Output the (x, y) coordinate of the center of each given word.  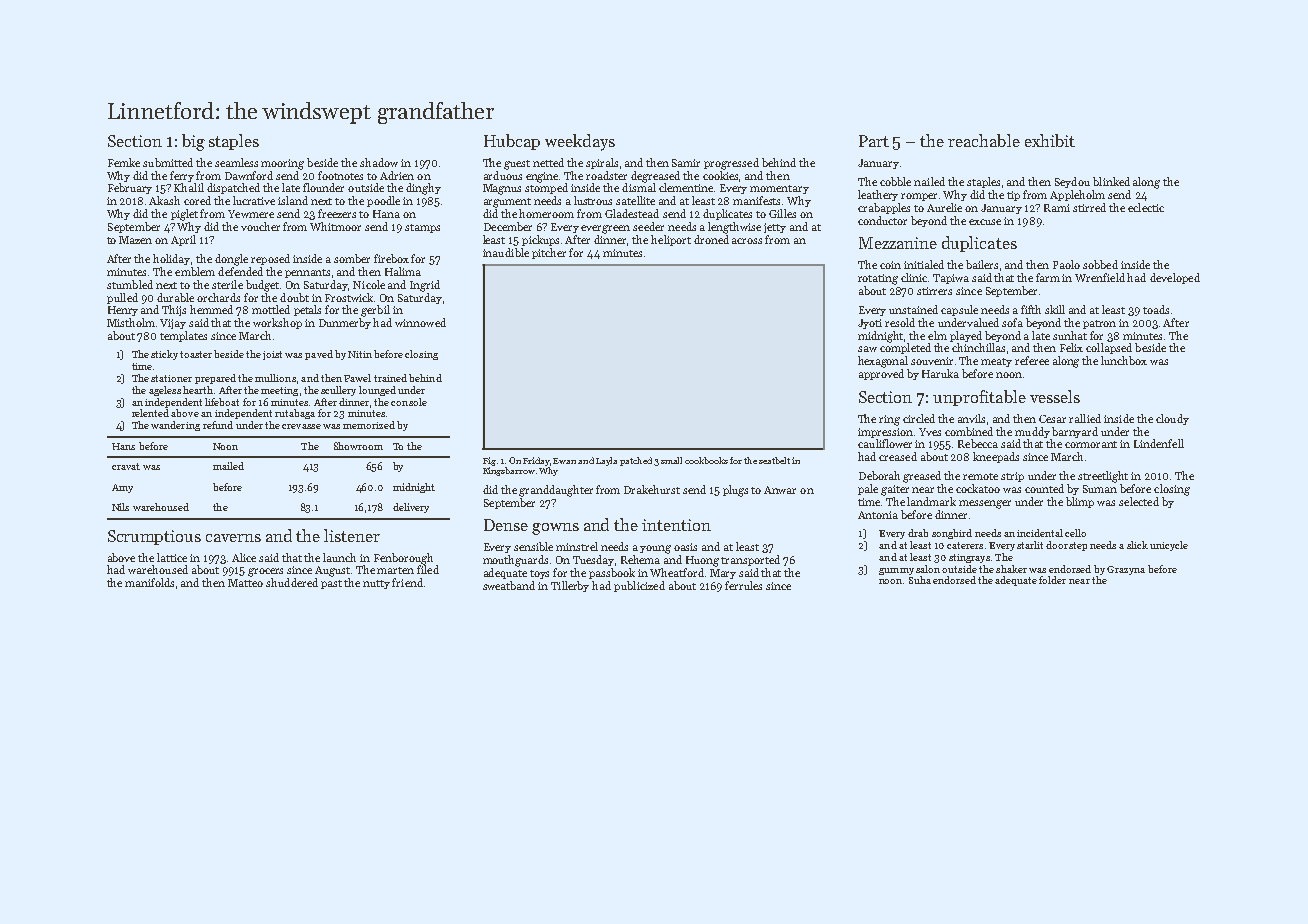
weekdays (580, 142)
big (193, 142)
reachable (984, 140)
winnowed (420, 322)
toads (1156, 309)
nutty (376, 584)
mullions (275, 378)
